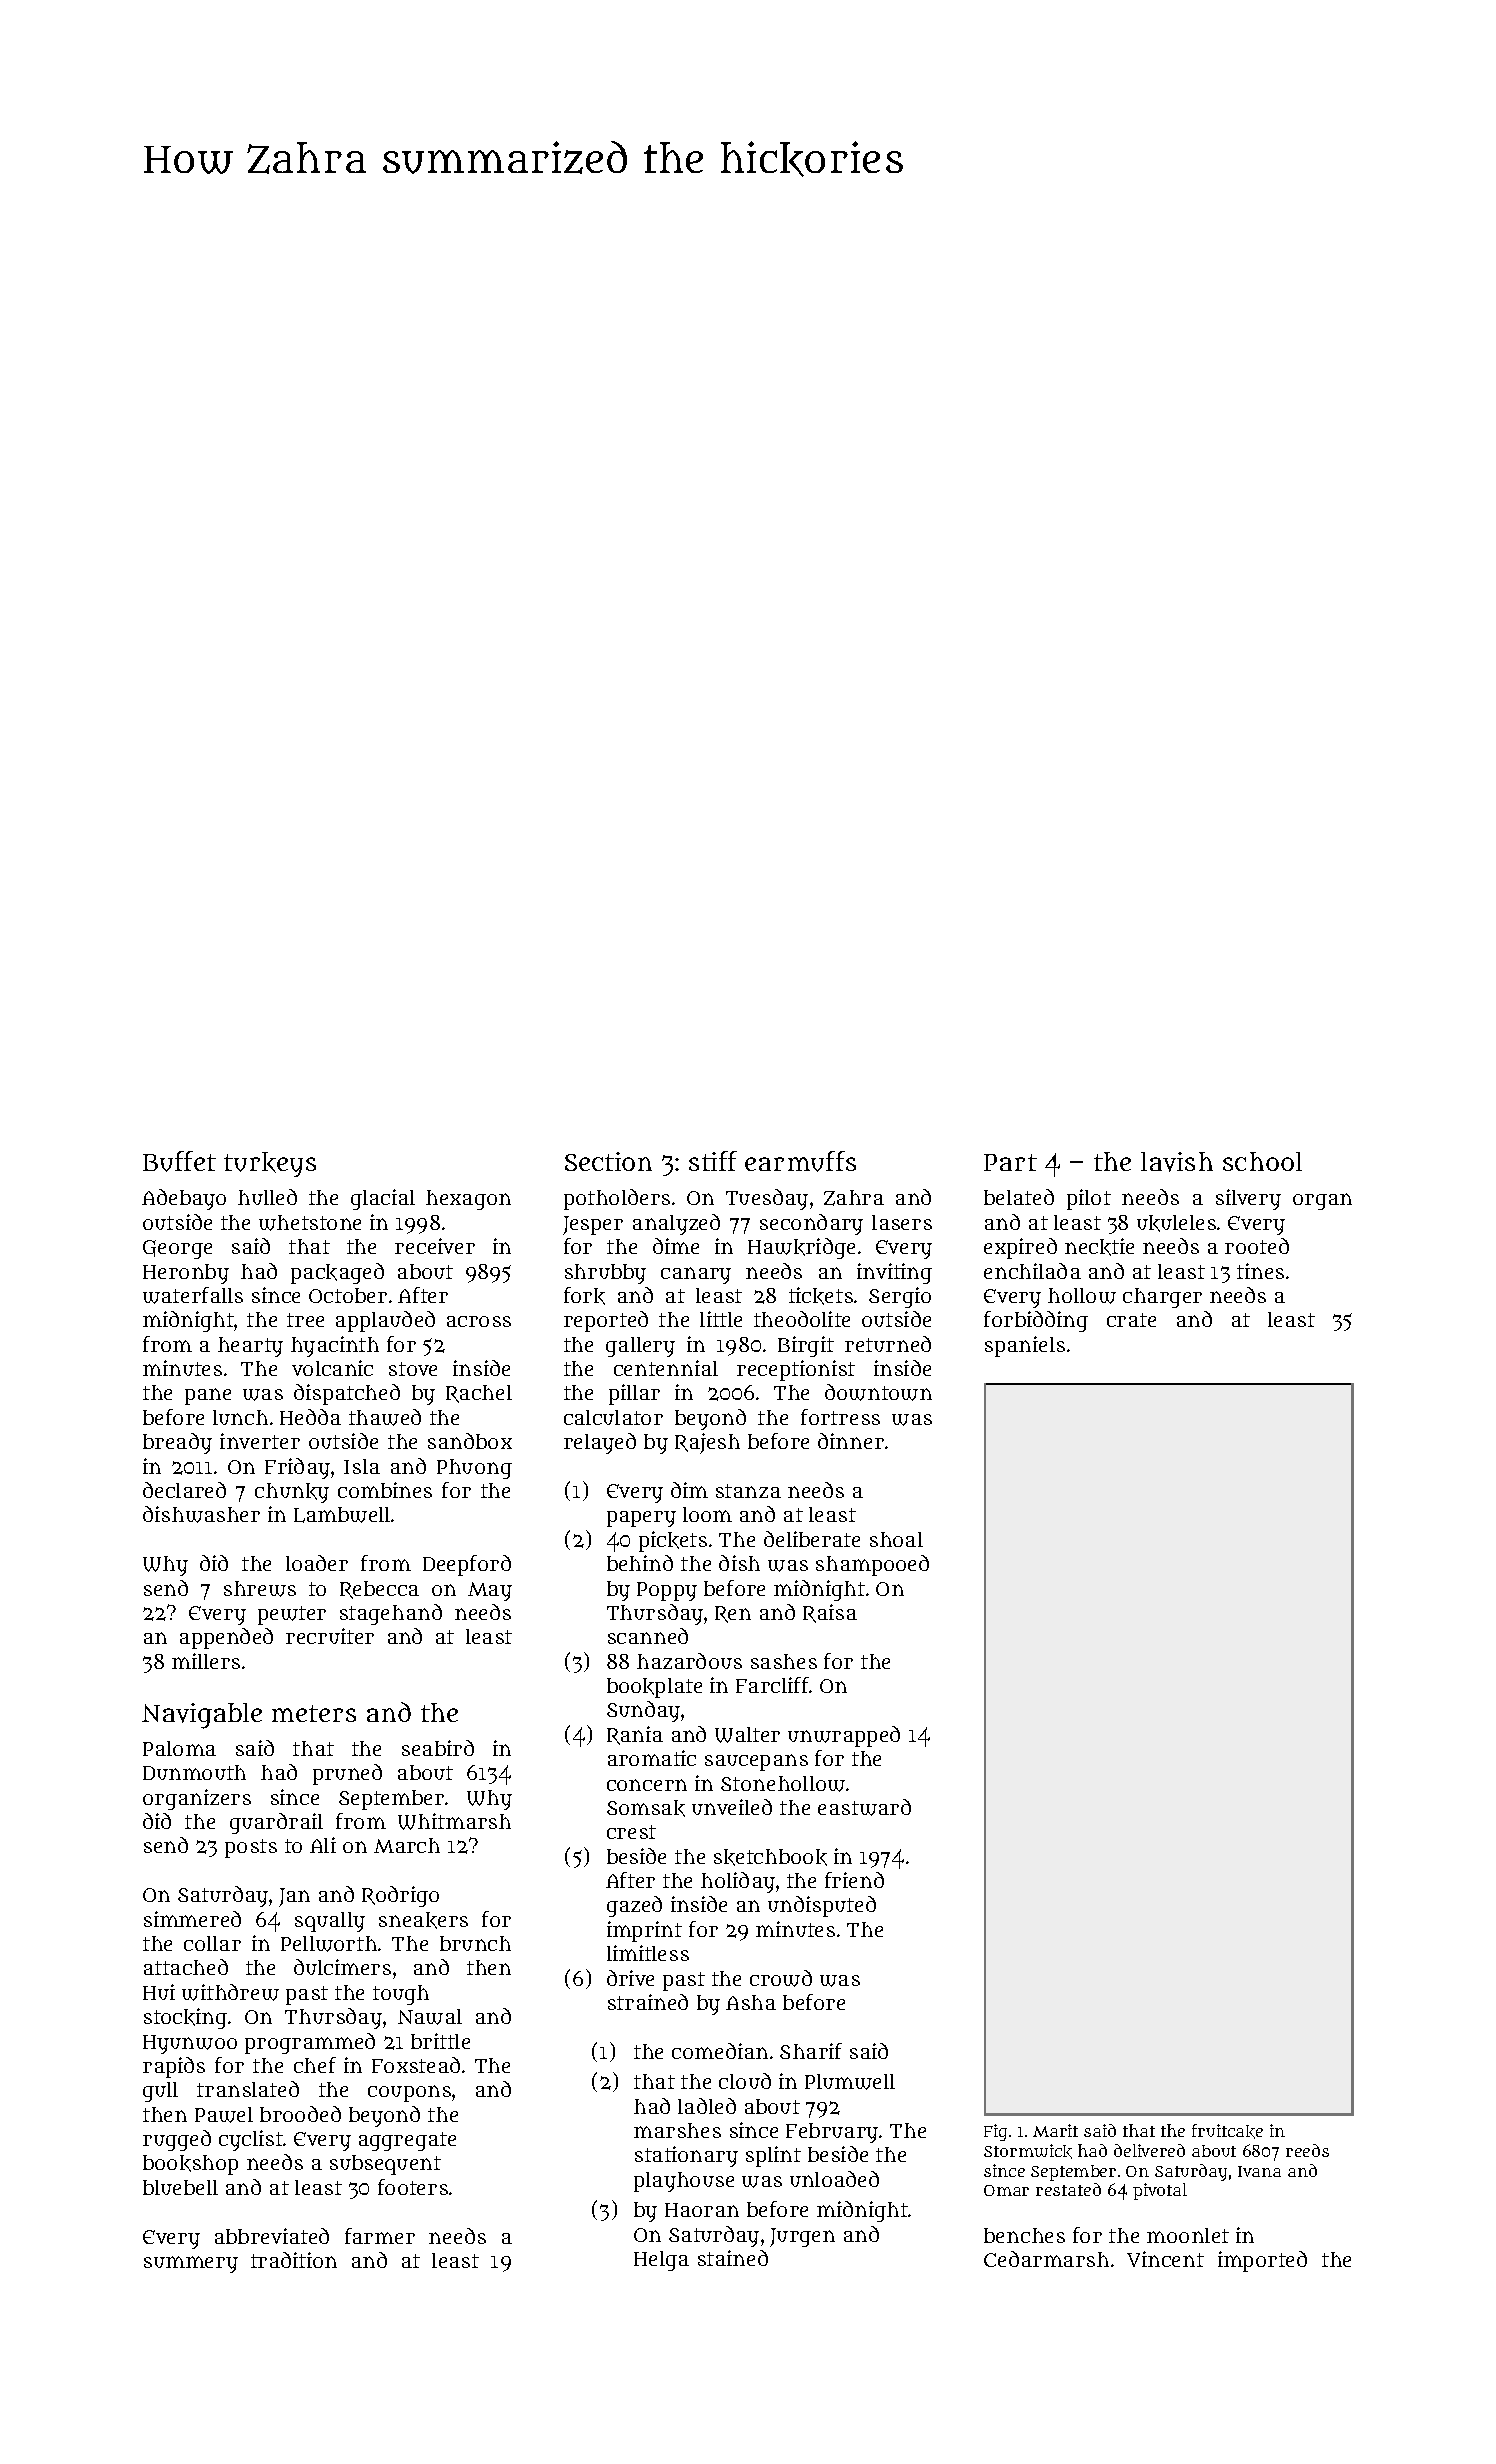  Describe the element at coordinates (330, 1636) in the document. I see `recruiter` at that location.
